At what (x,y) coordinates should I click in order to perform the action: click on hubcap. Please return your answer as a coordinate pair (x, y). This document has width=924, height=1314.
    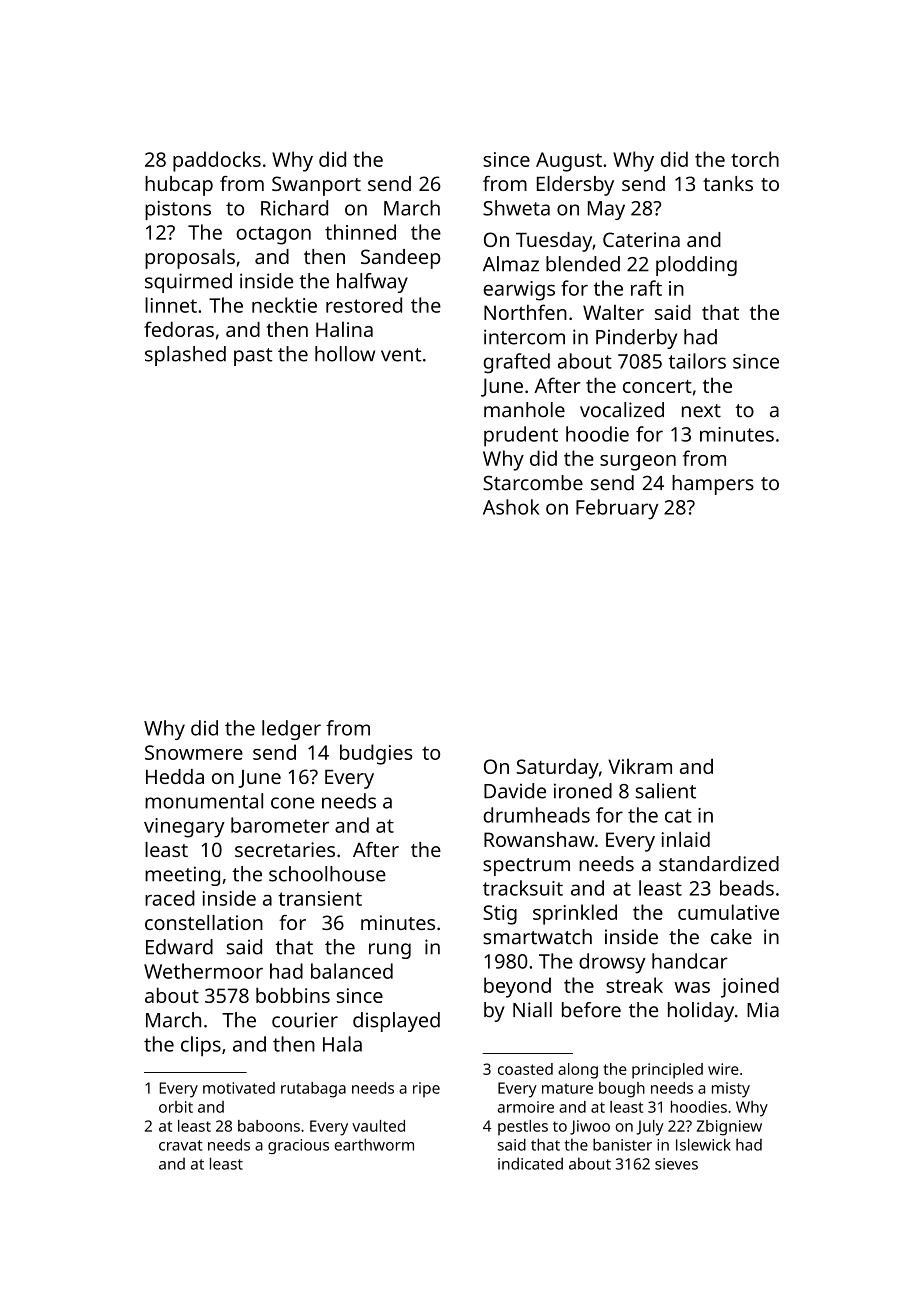
    Looking at the image, I should click on (179, 186).
